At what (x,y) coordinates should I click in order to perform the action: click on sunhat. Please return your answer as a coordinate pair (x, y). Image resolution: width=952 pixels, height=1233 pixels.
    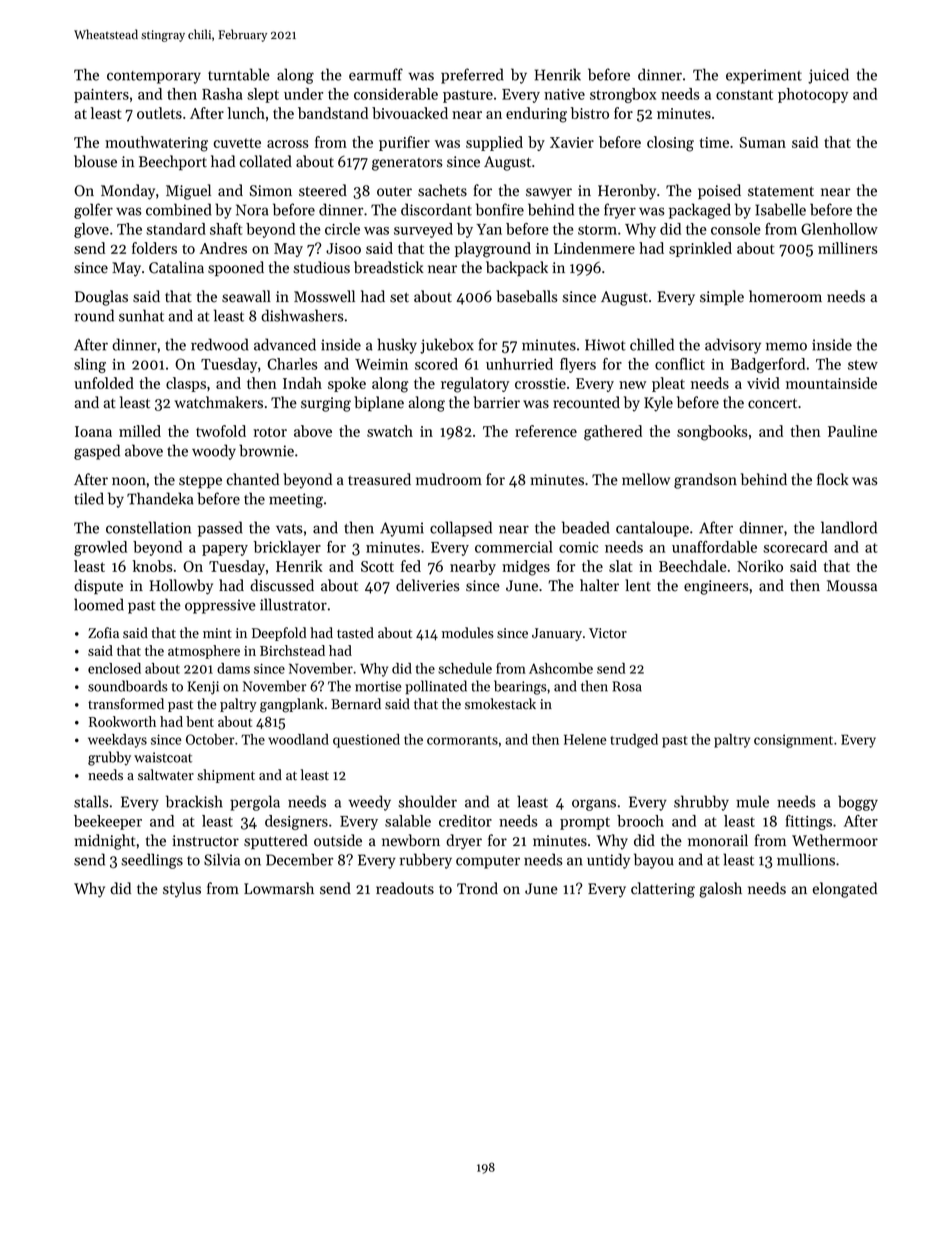
    Looking at the image, I should click on (141, 315).
